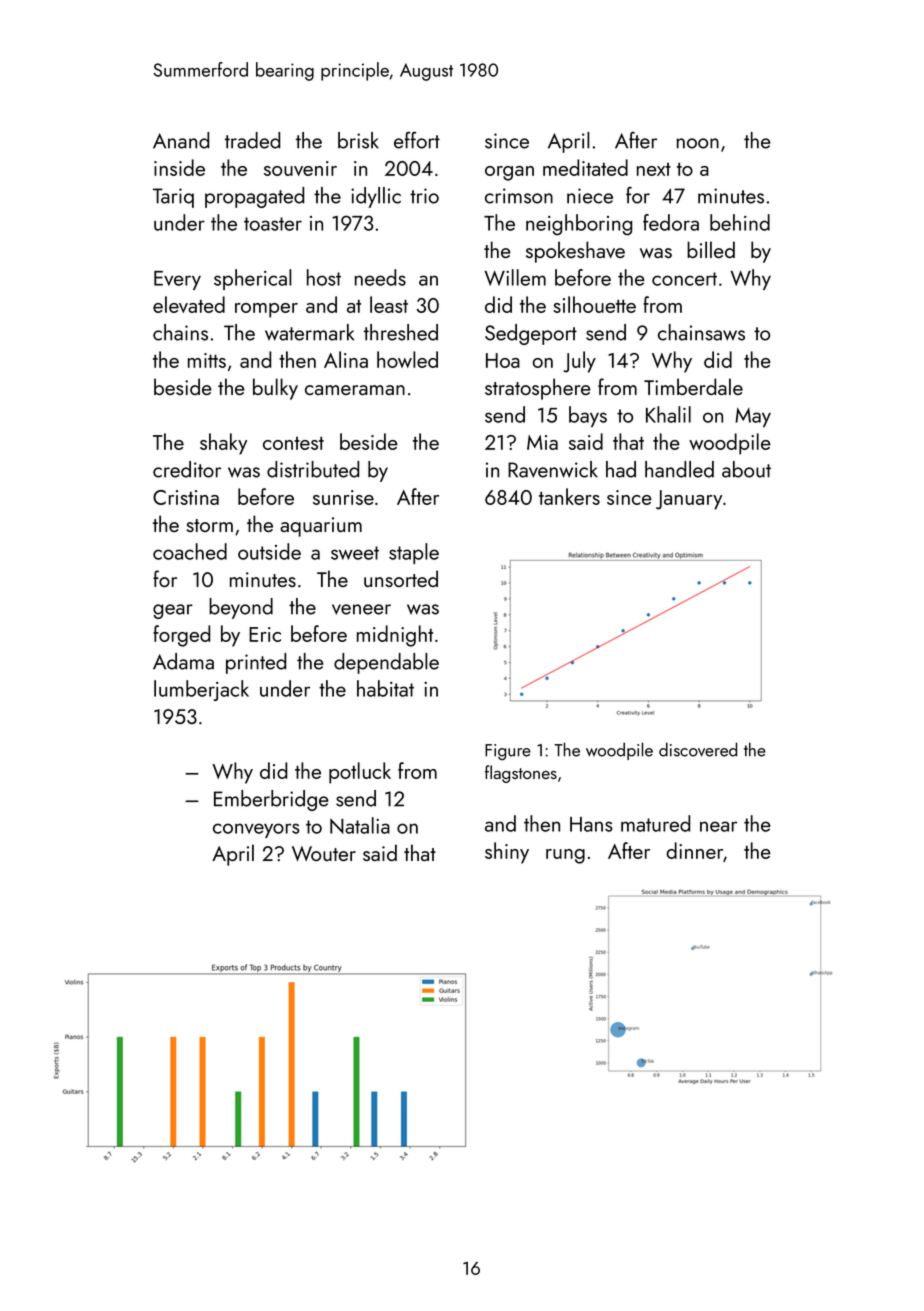  What do you see at coordinates (698, 143) in the screenshot?
I see `noon` at bounding box center [698, 143].
